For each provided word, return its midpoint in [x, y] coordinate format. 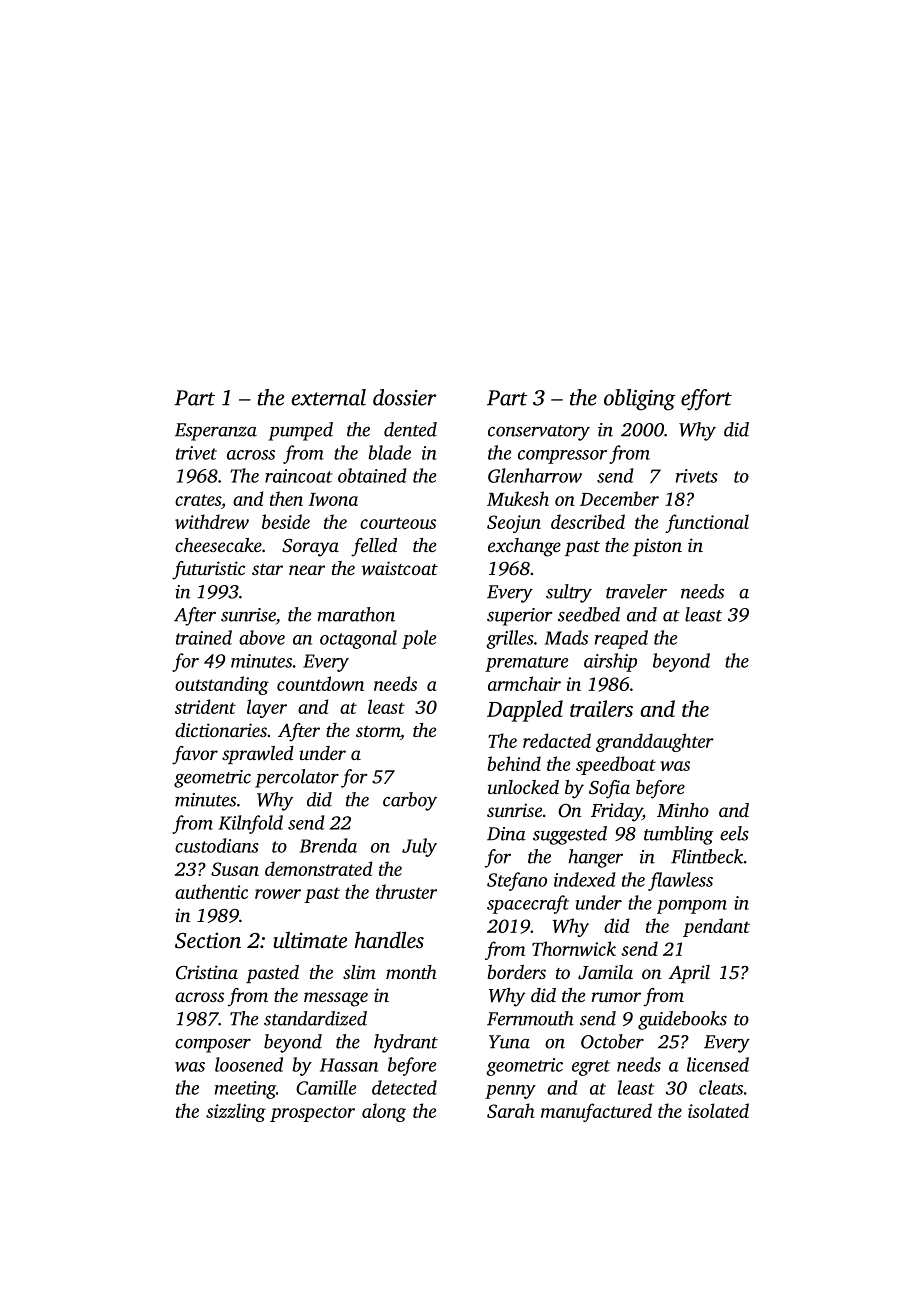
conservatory [539, 433]
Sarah [510, 1110]
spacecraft [528, 904]
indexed [585, 879]
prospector [312, 1114]
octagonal [358, 639]
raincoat [298, 476]
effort [706, 399]
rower [278, 894]
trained [204, 637]
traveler [636, 591]
